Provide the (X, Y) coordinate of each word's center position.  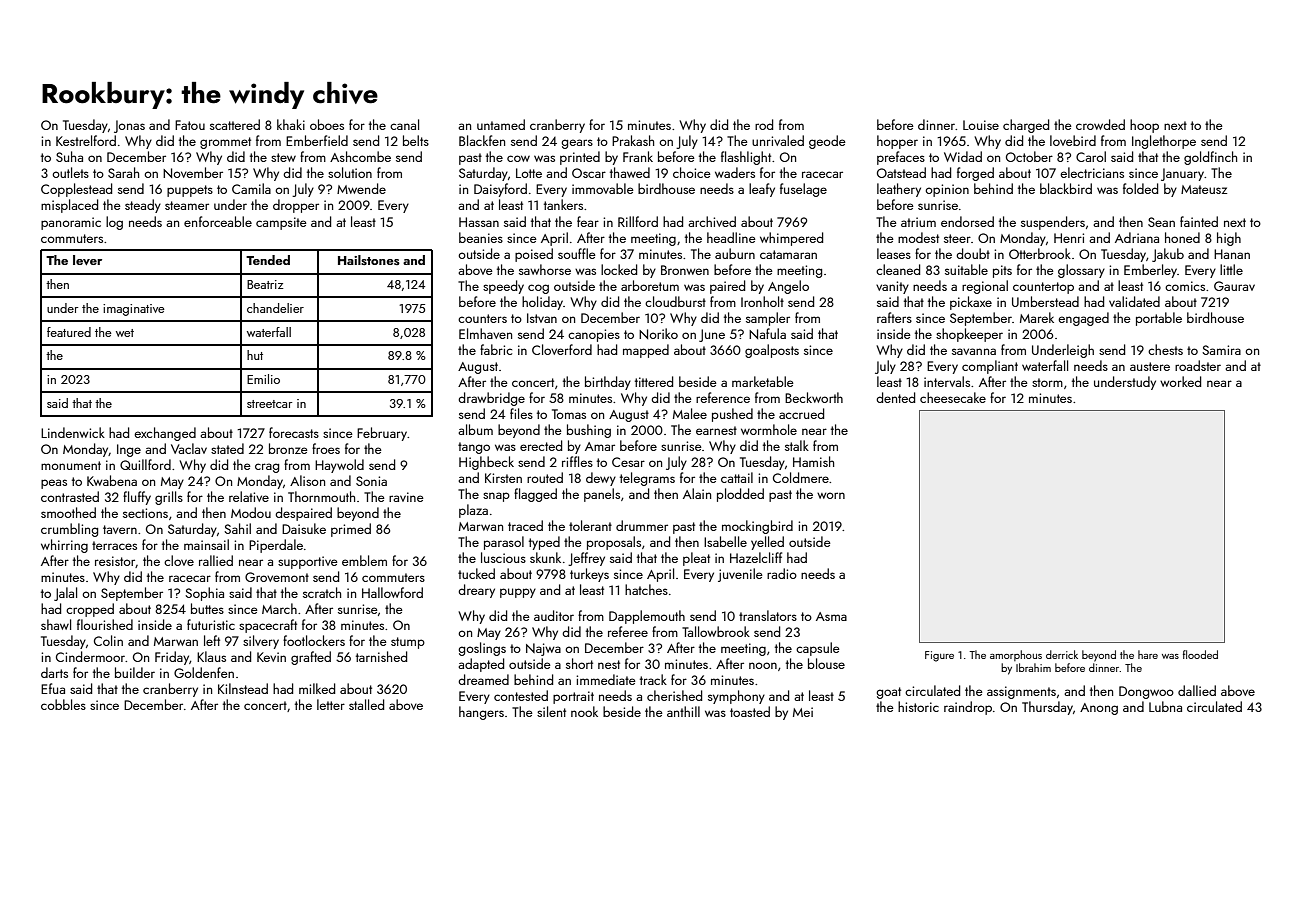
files (521, 413)
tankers (563, 204)
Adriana (1137, 237)
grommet (225, 143)
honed (1182, 237)
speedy (503, 287)
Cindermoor (90, 656)
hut (255, 355)
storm (1047, 382)
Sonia (371, 481)
